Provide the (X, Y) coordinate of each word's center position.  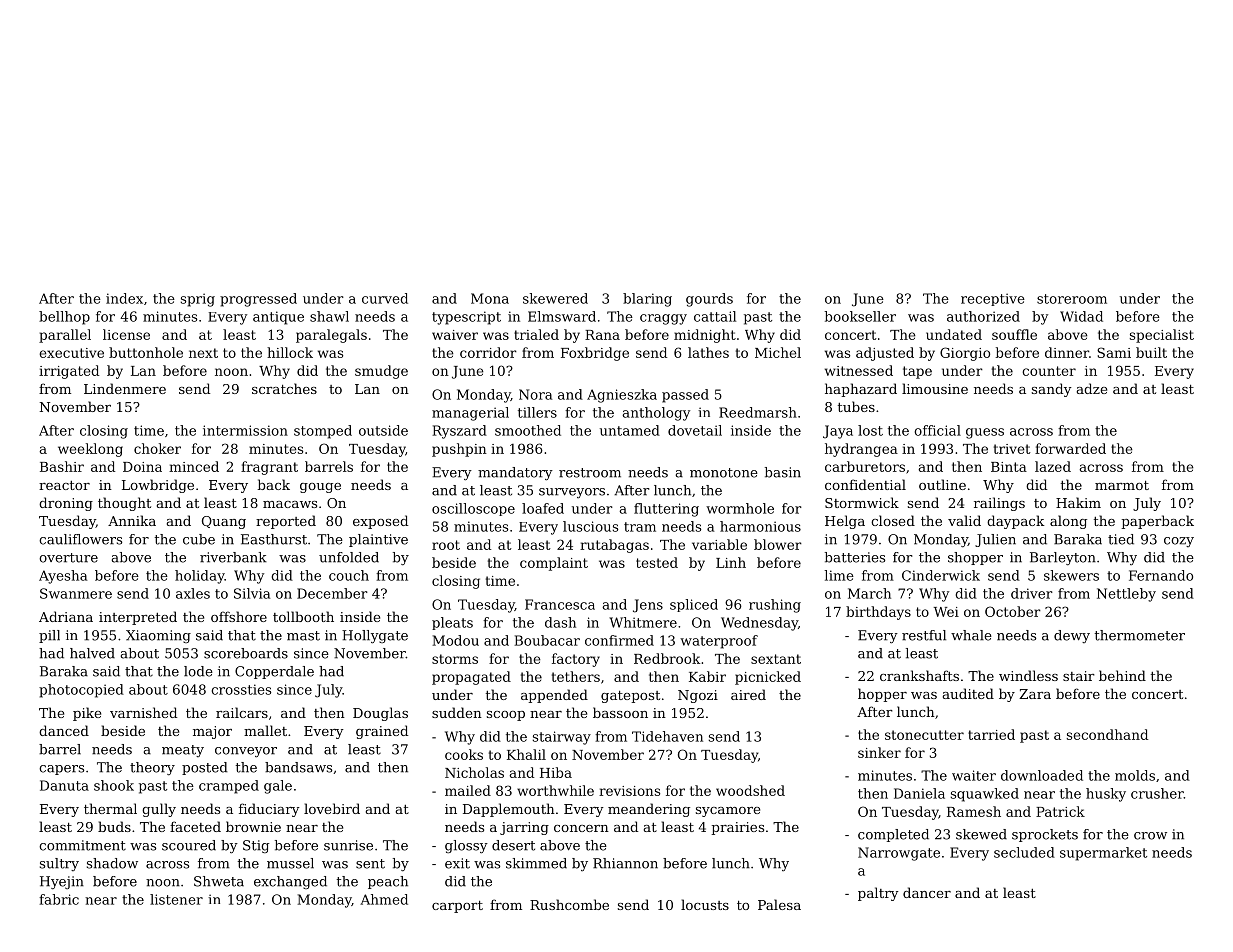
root (446, 545)
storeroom (1072, 299)
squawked (985, 795)
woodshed (750, 790)
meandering (649, 810)
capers (61, 770)
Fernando (1161, 575)
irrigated (69, 372)
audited (968, 693)
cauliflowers (80, 539)
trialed (536, 334)
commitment (82, 845)
